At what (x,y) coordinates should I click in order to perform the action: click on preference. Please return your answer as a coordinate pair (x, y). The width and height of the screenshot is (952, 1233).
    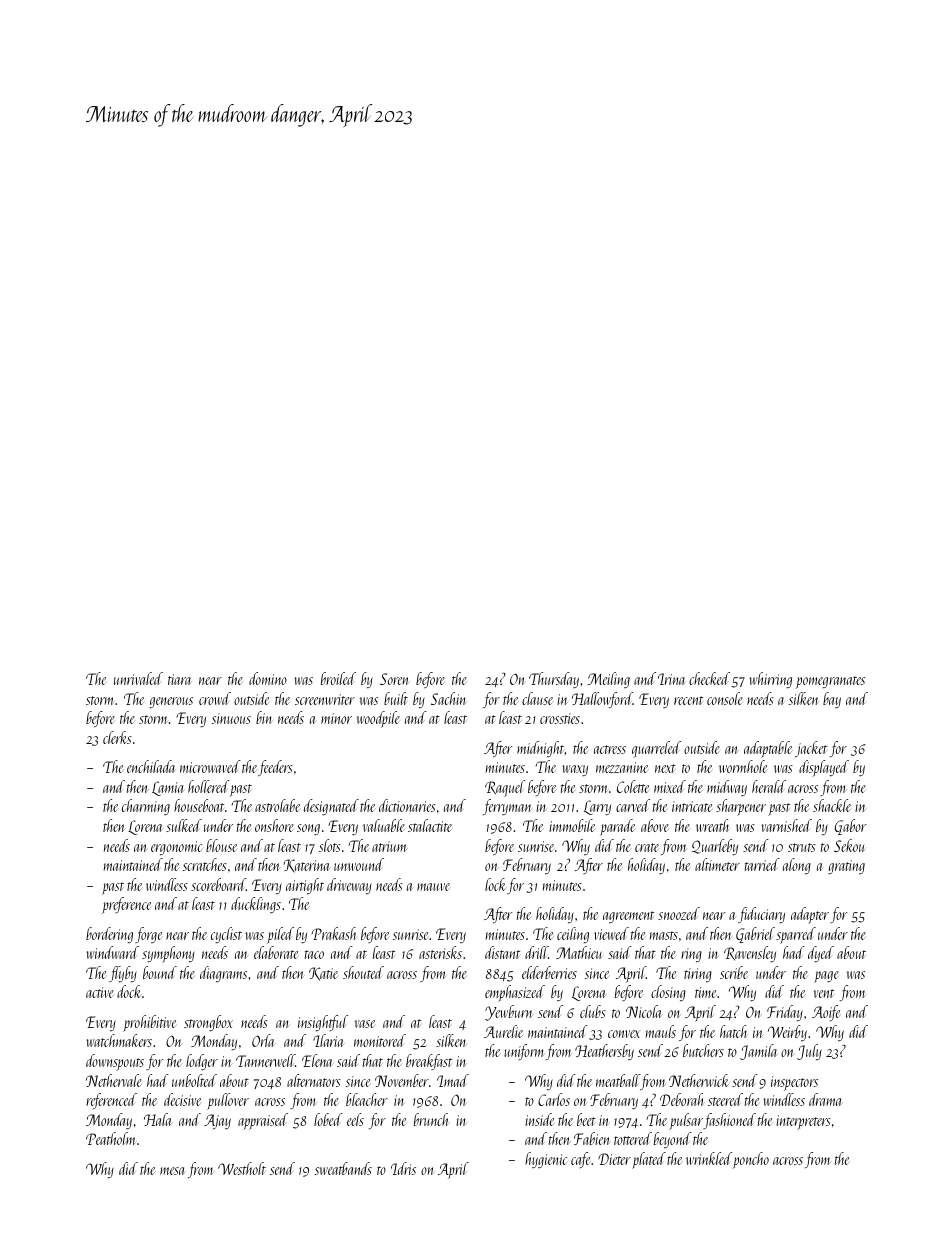
    Looking at the image, I should click on (126, 905).
